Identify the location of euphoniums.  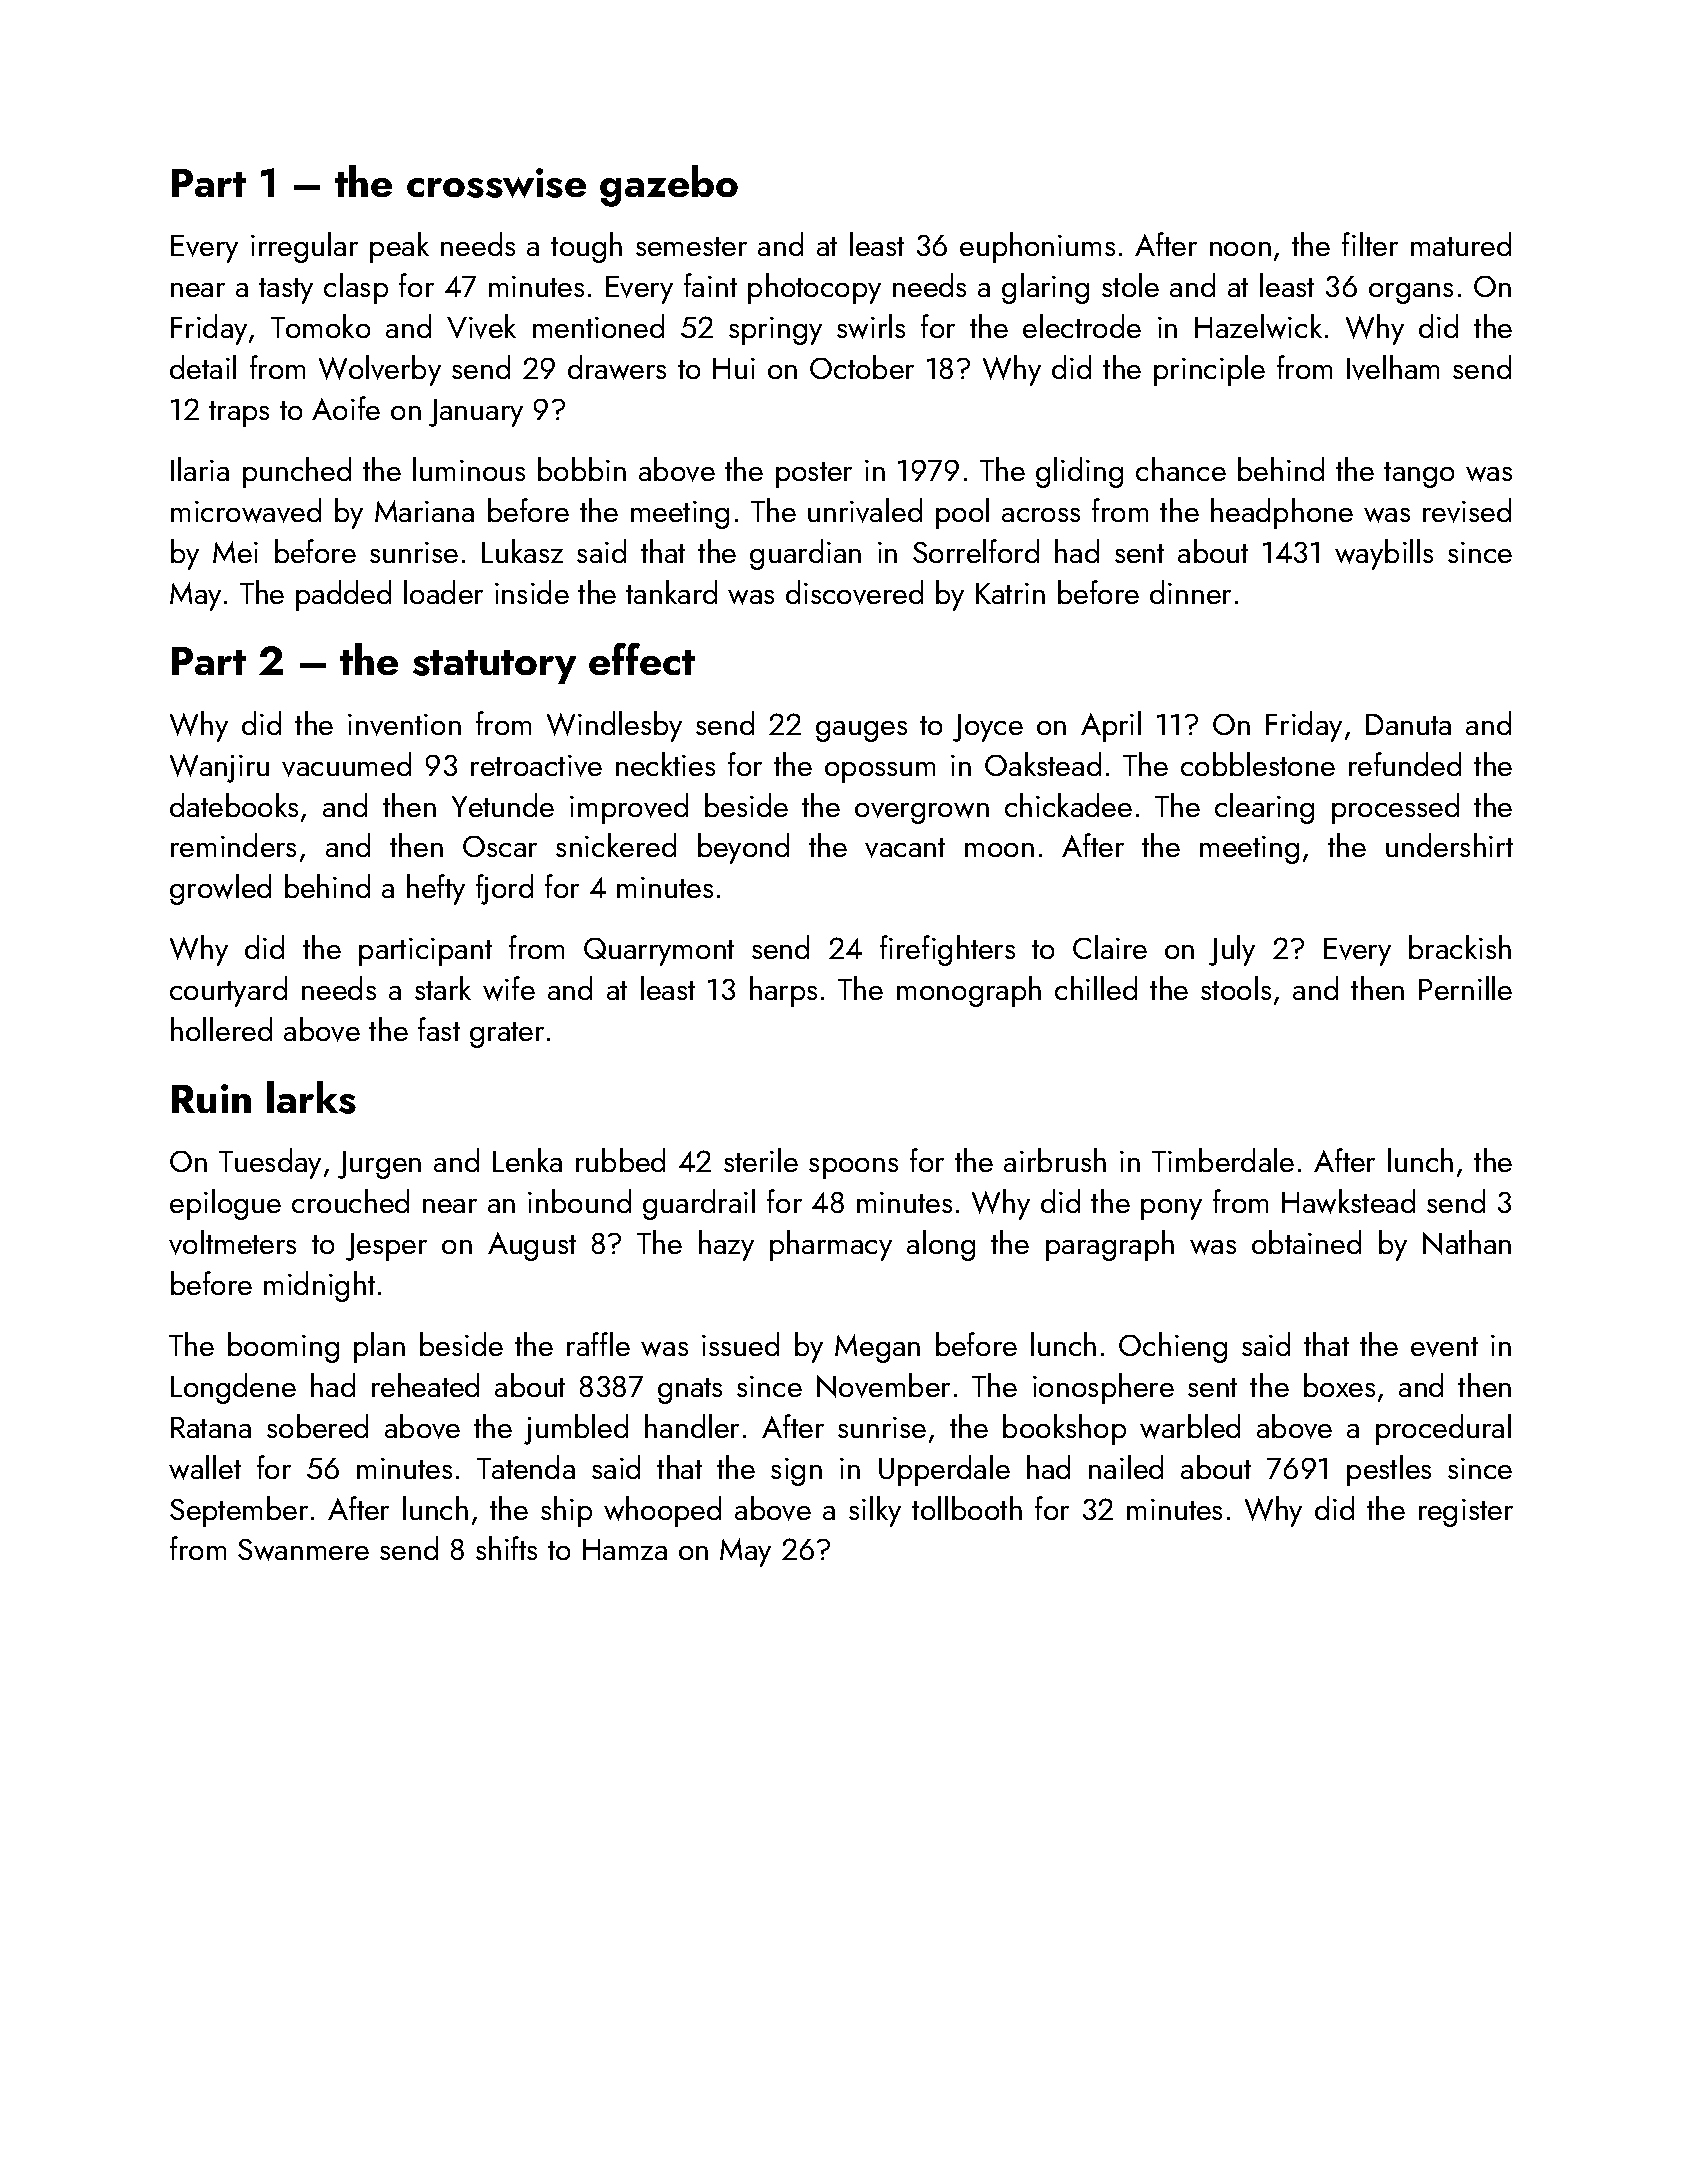
(1037, 247).
